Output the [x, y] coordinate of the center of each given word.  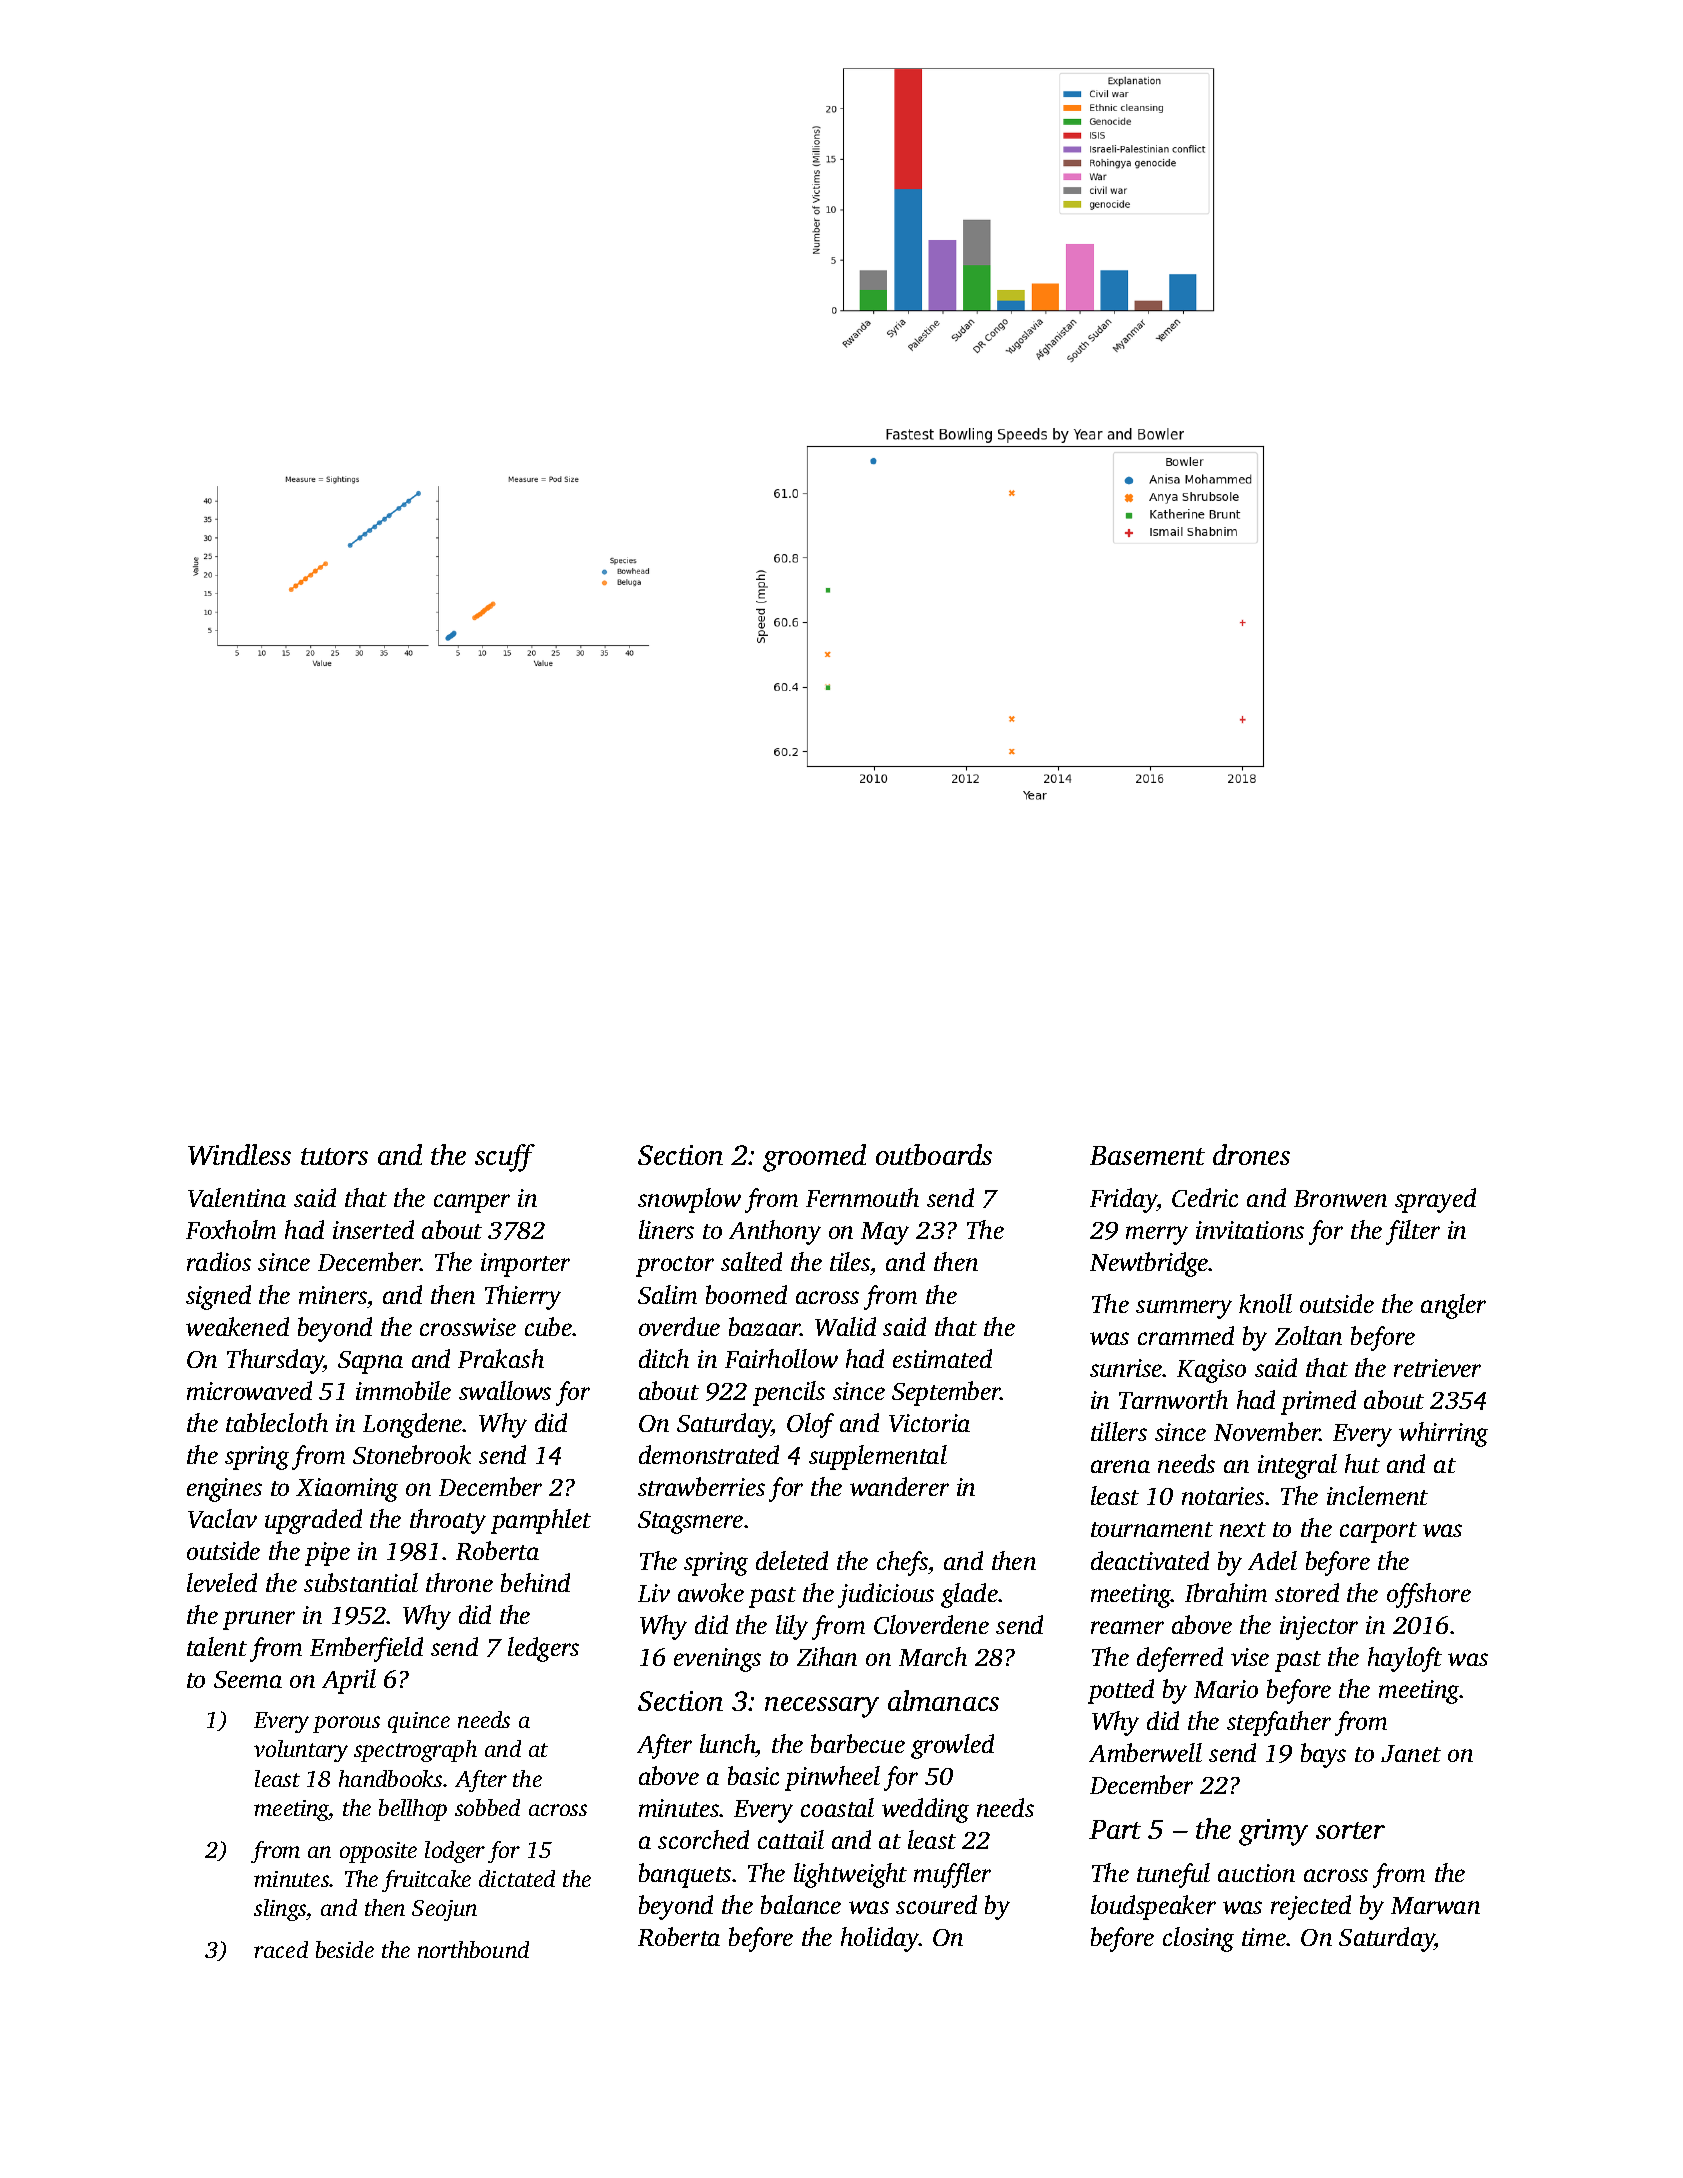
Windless [239, 1154]
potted [1121, 1691]
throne [459, 1582]
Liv [654, 1593]
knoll [1265, 1303]
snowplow [689, 1200]
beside [345, 1949]
